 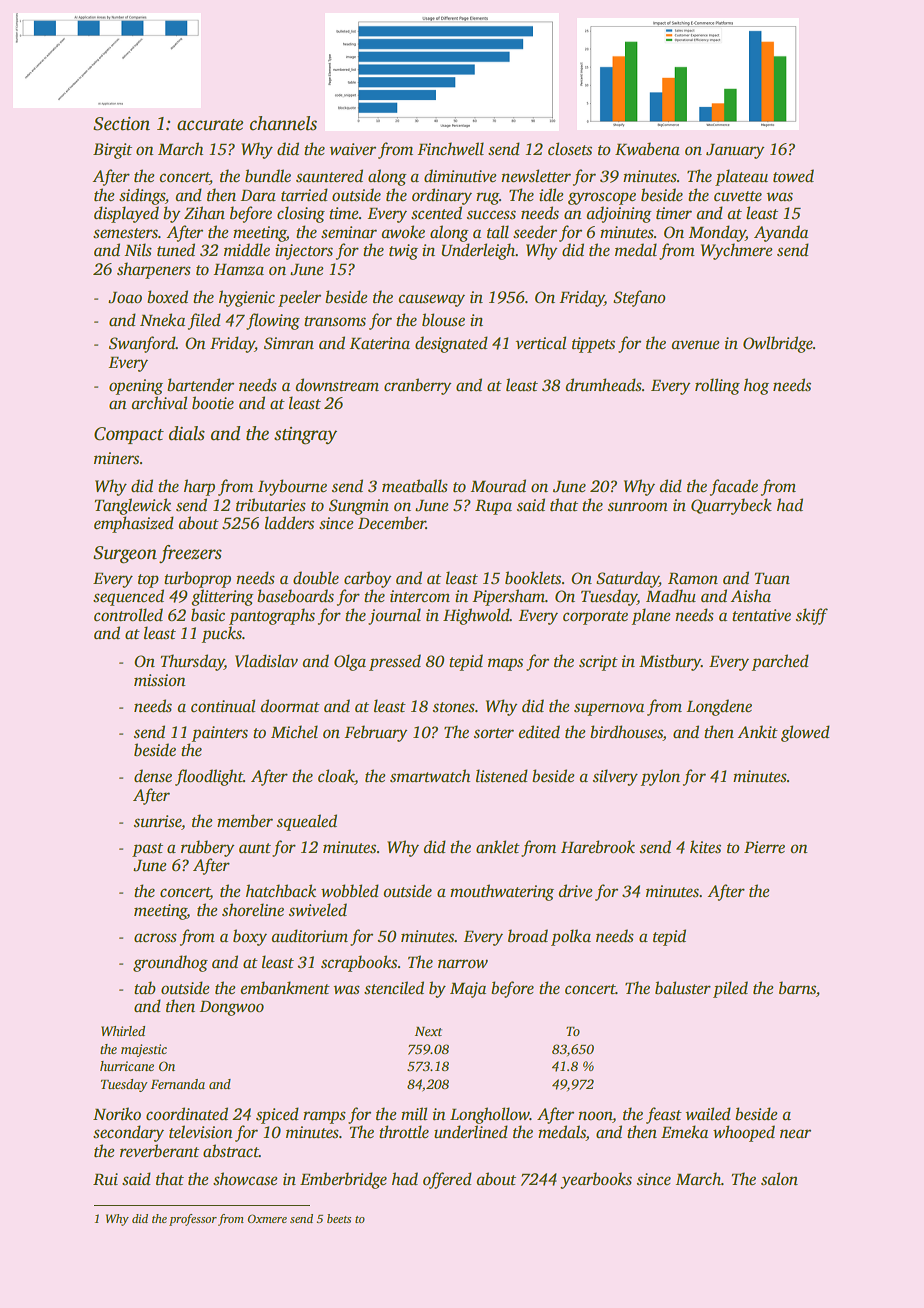 I want to click on beets, so click(x=339, y=1218).
